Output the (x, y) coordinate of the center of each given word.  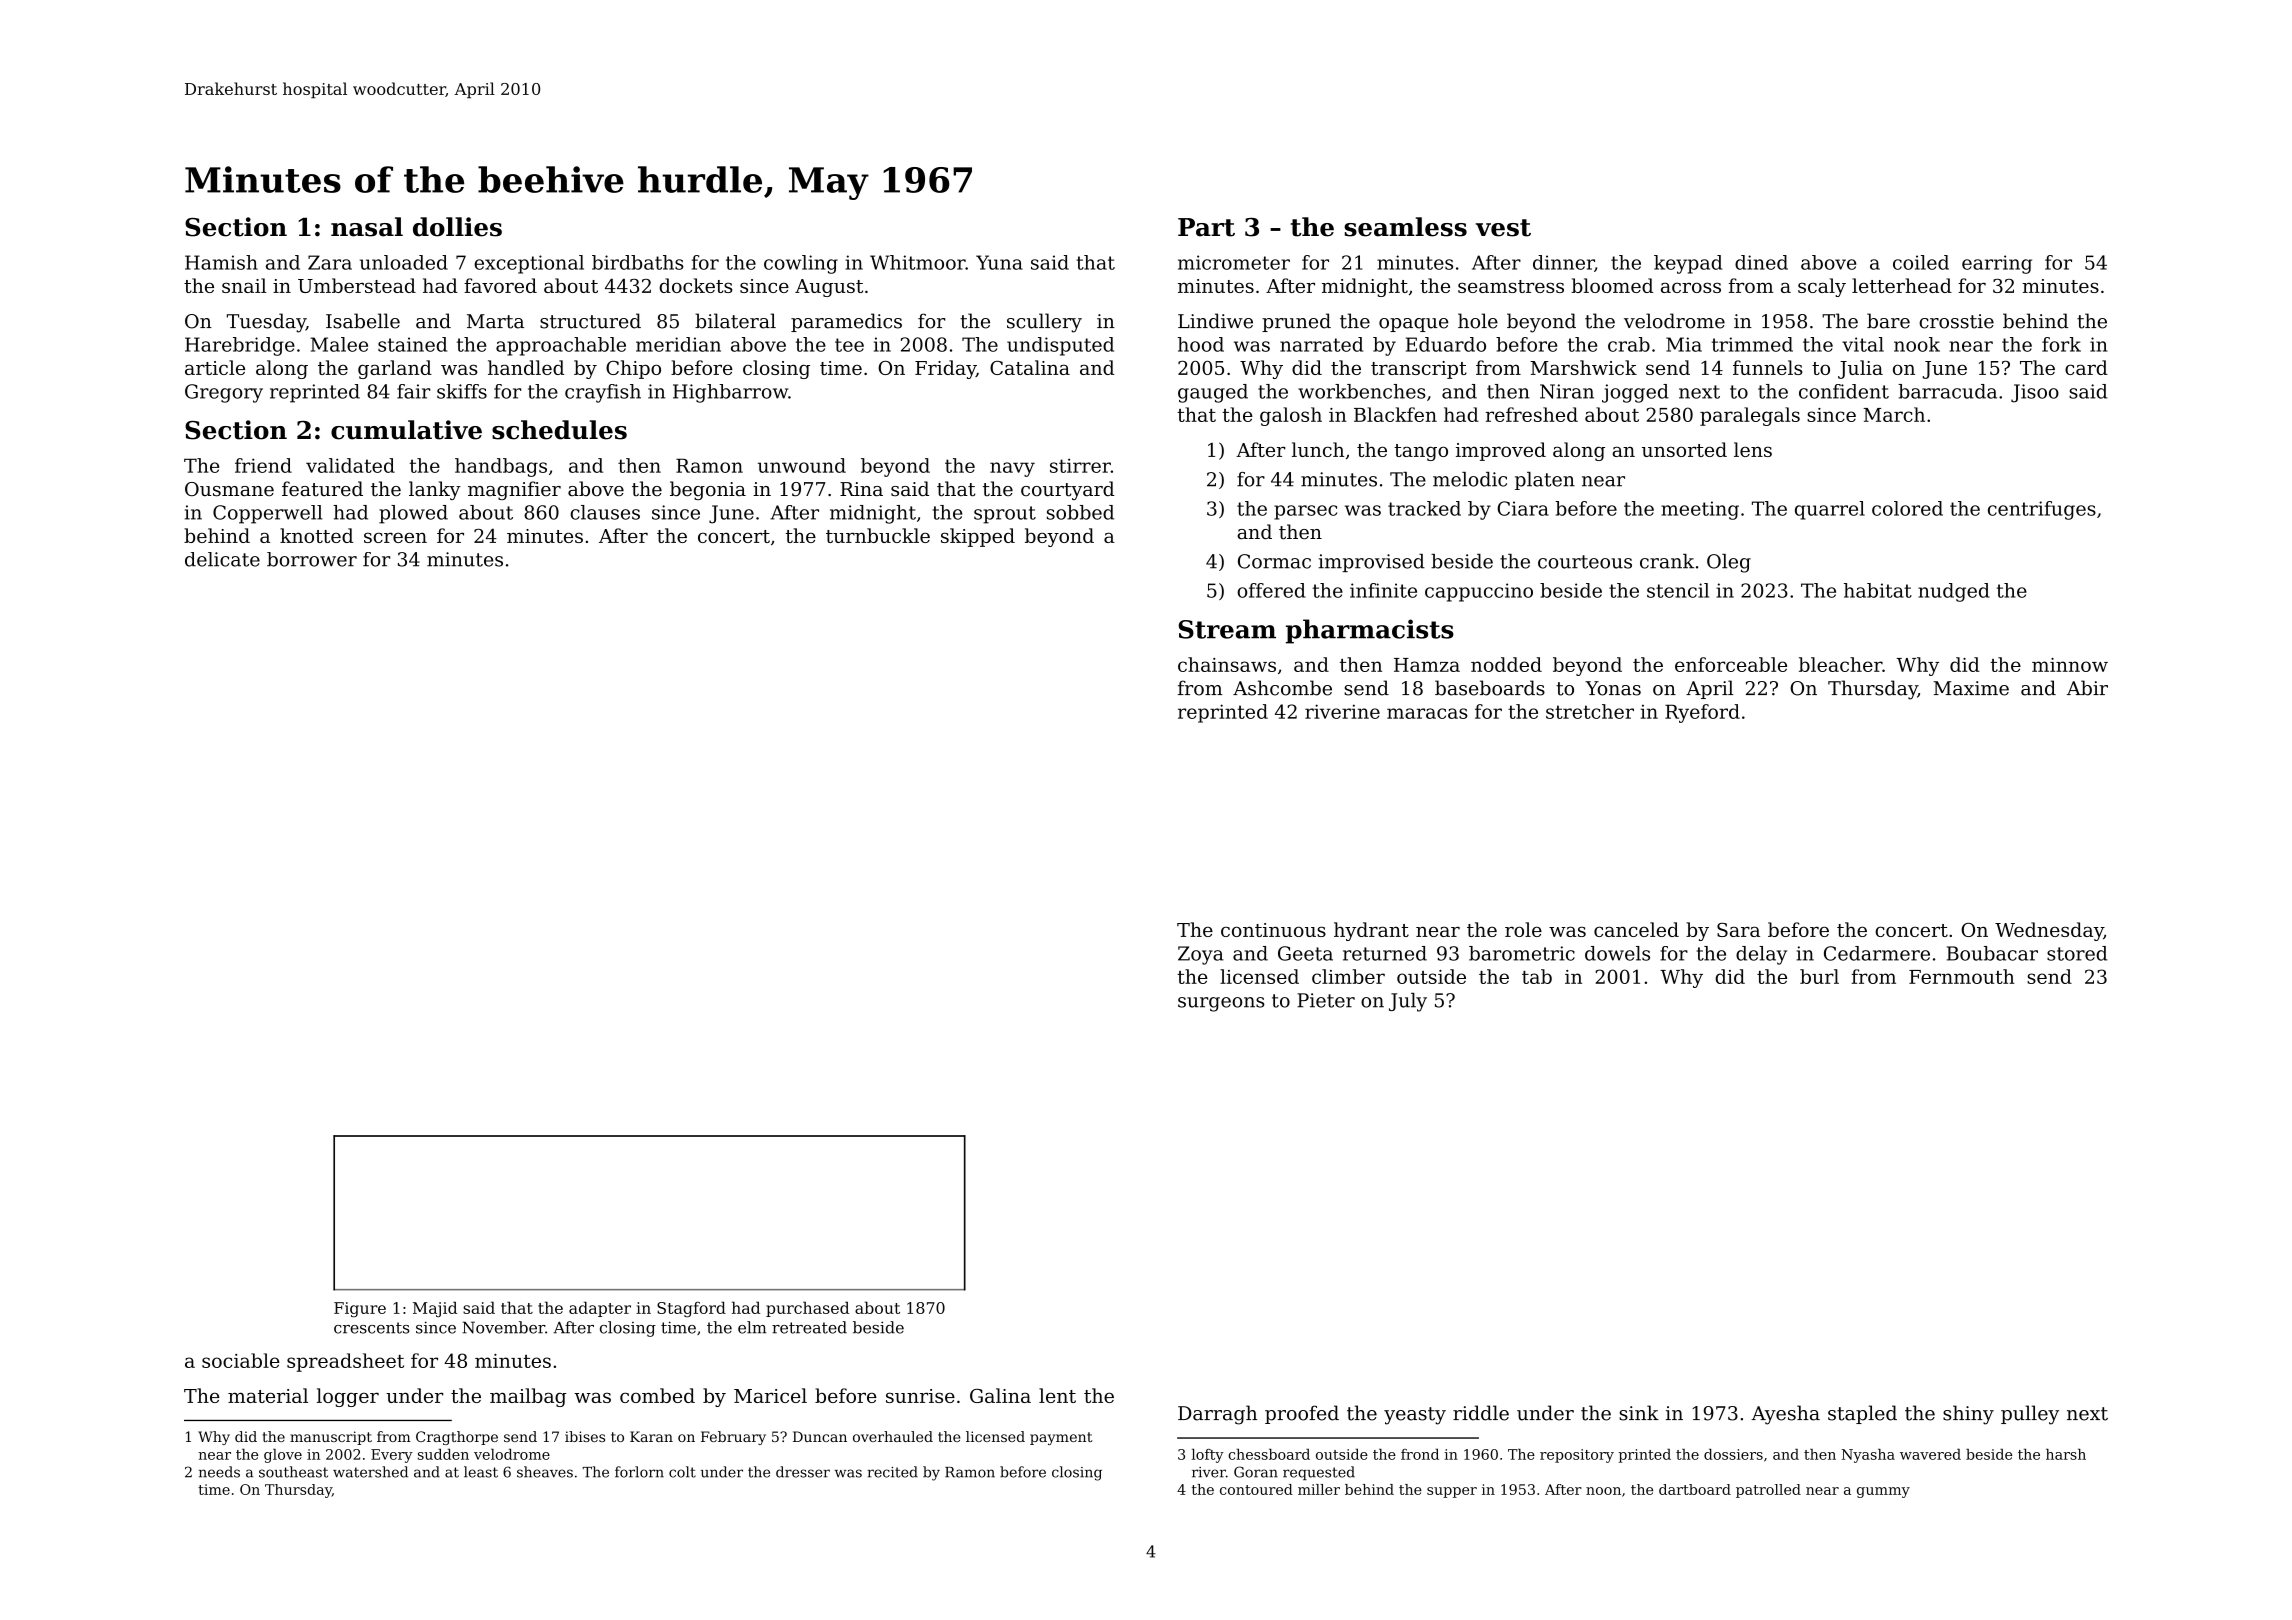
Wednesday (2049, 931)
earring (1997, 264)
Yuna (999, 262)
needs (219, 1472)
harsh (2066, 1454)
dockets (696, 285)
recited (892, 1472)
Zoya (1201, 955)
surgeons (1221, 1004)
